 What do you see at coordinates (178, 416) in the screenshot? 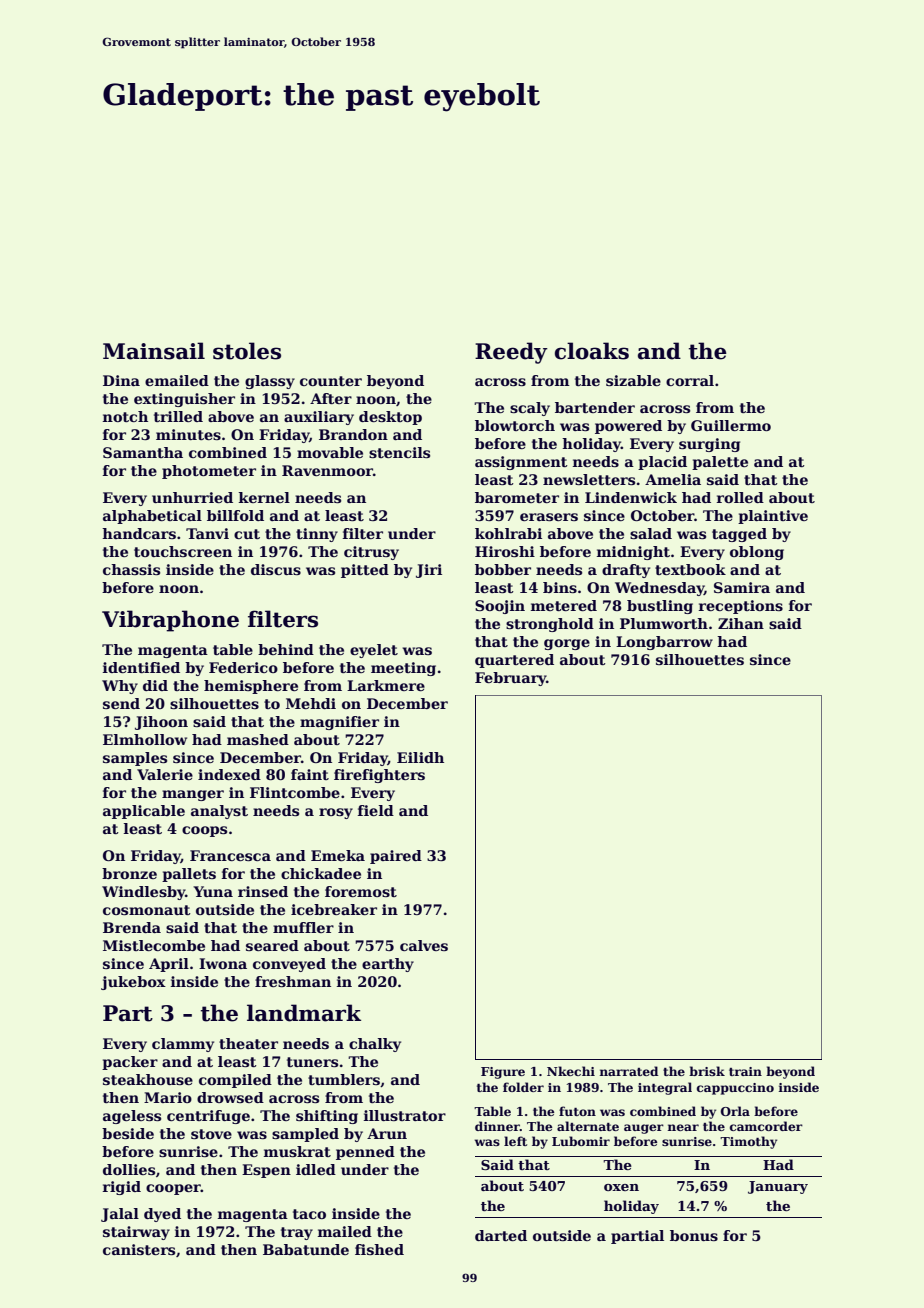
I see `trilled` at bounding box center [178, 416].
